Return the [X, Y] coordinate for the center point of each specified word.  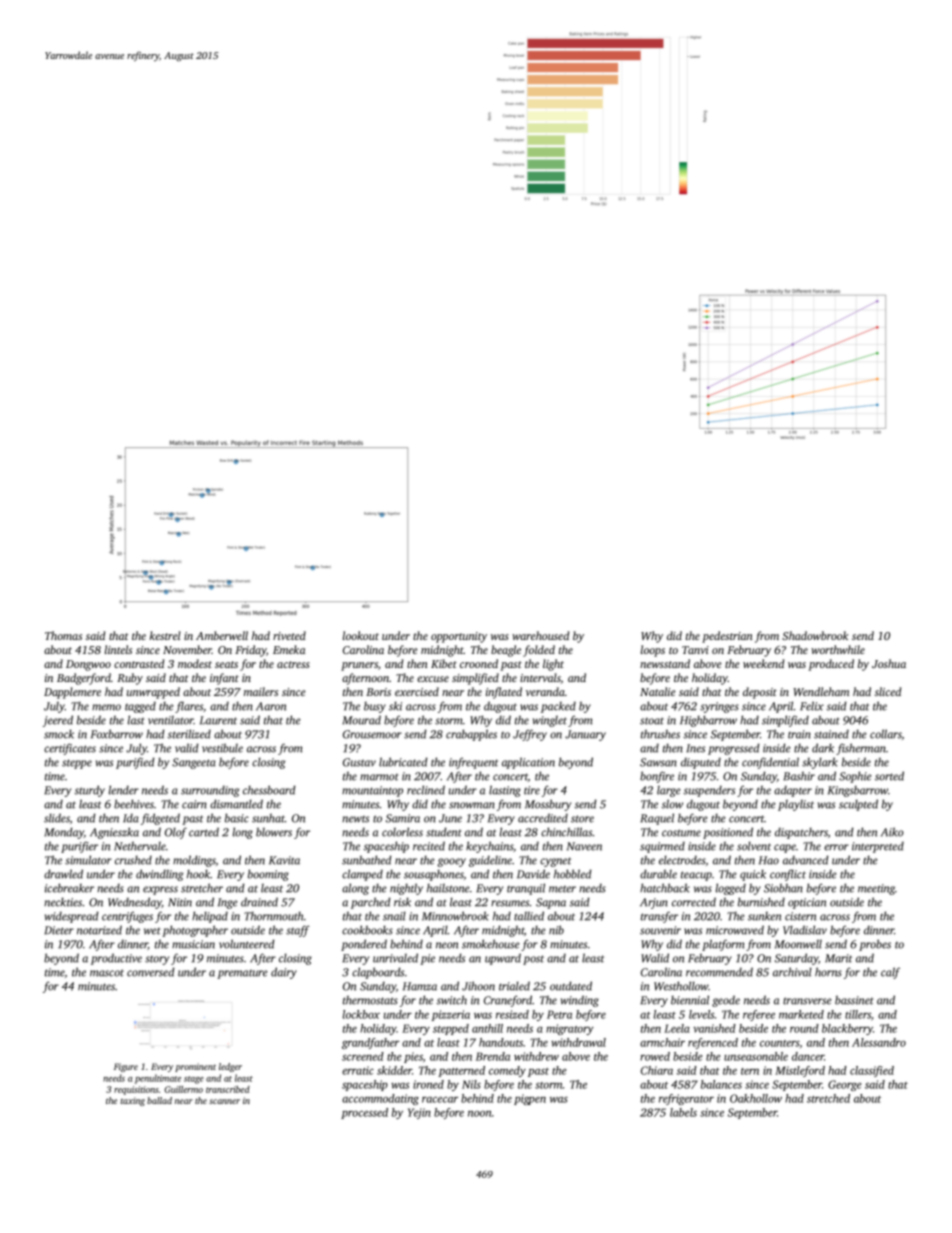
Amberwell [222, 635]
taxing [132, 1101]
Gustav [359, 762]
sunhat [268, 818]
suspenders [709, 791]
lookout [361, 635]
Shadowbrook [815, 635]
